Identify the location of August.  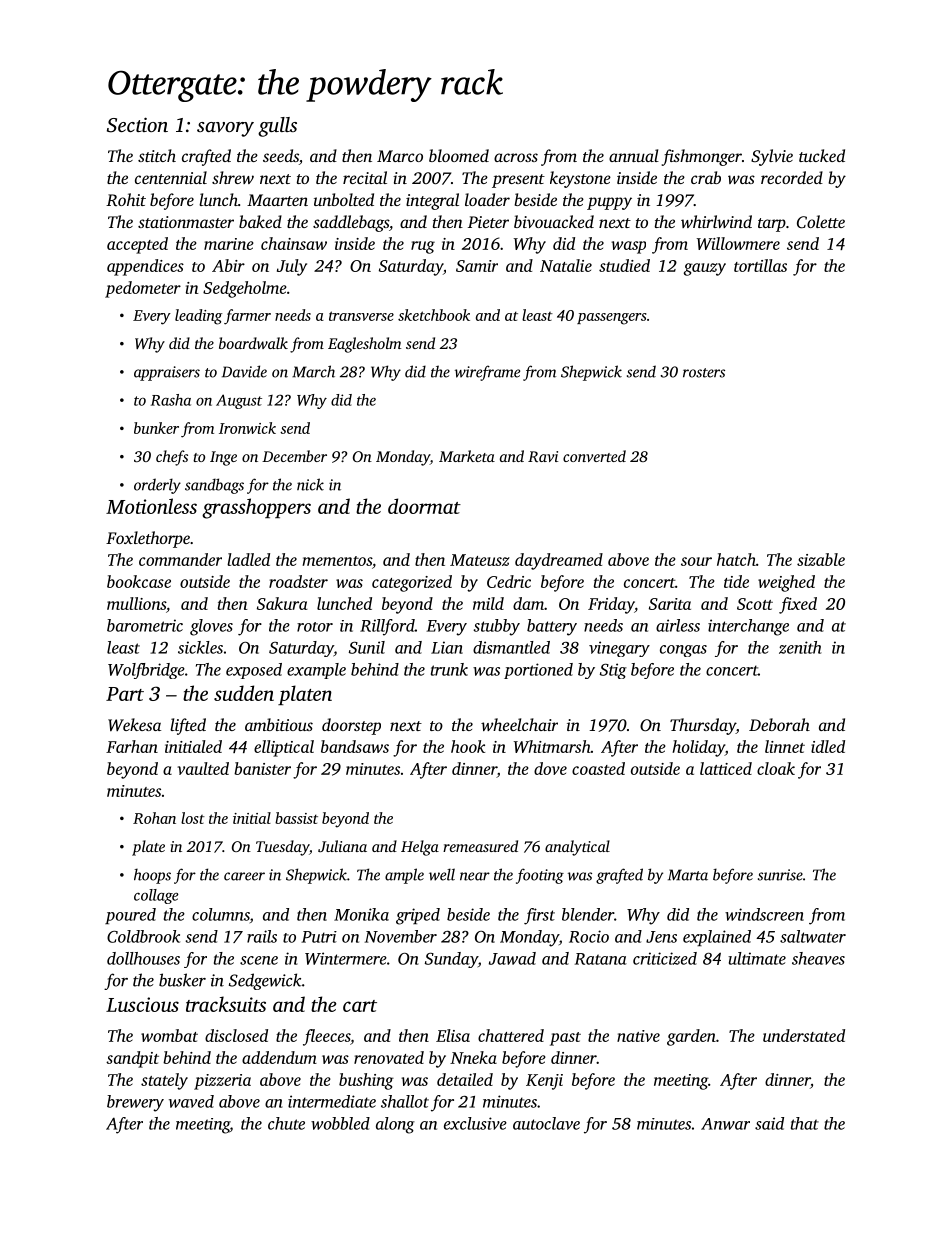
(239, 401).
